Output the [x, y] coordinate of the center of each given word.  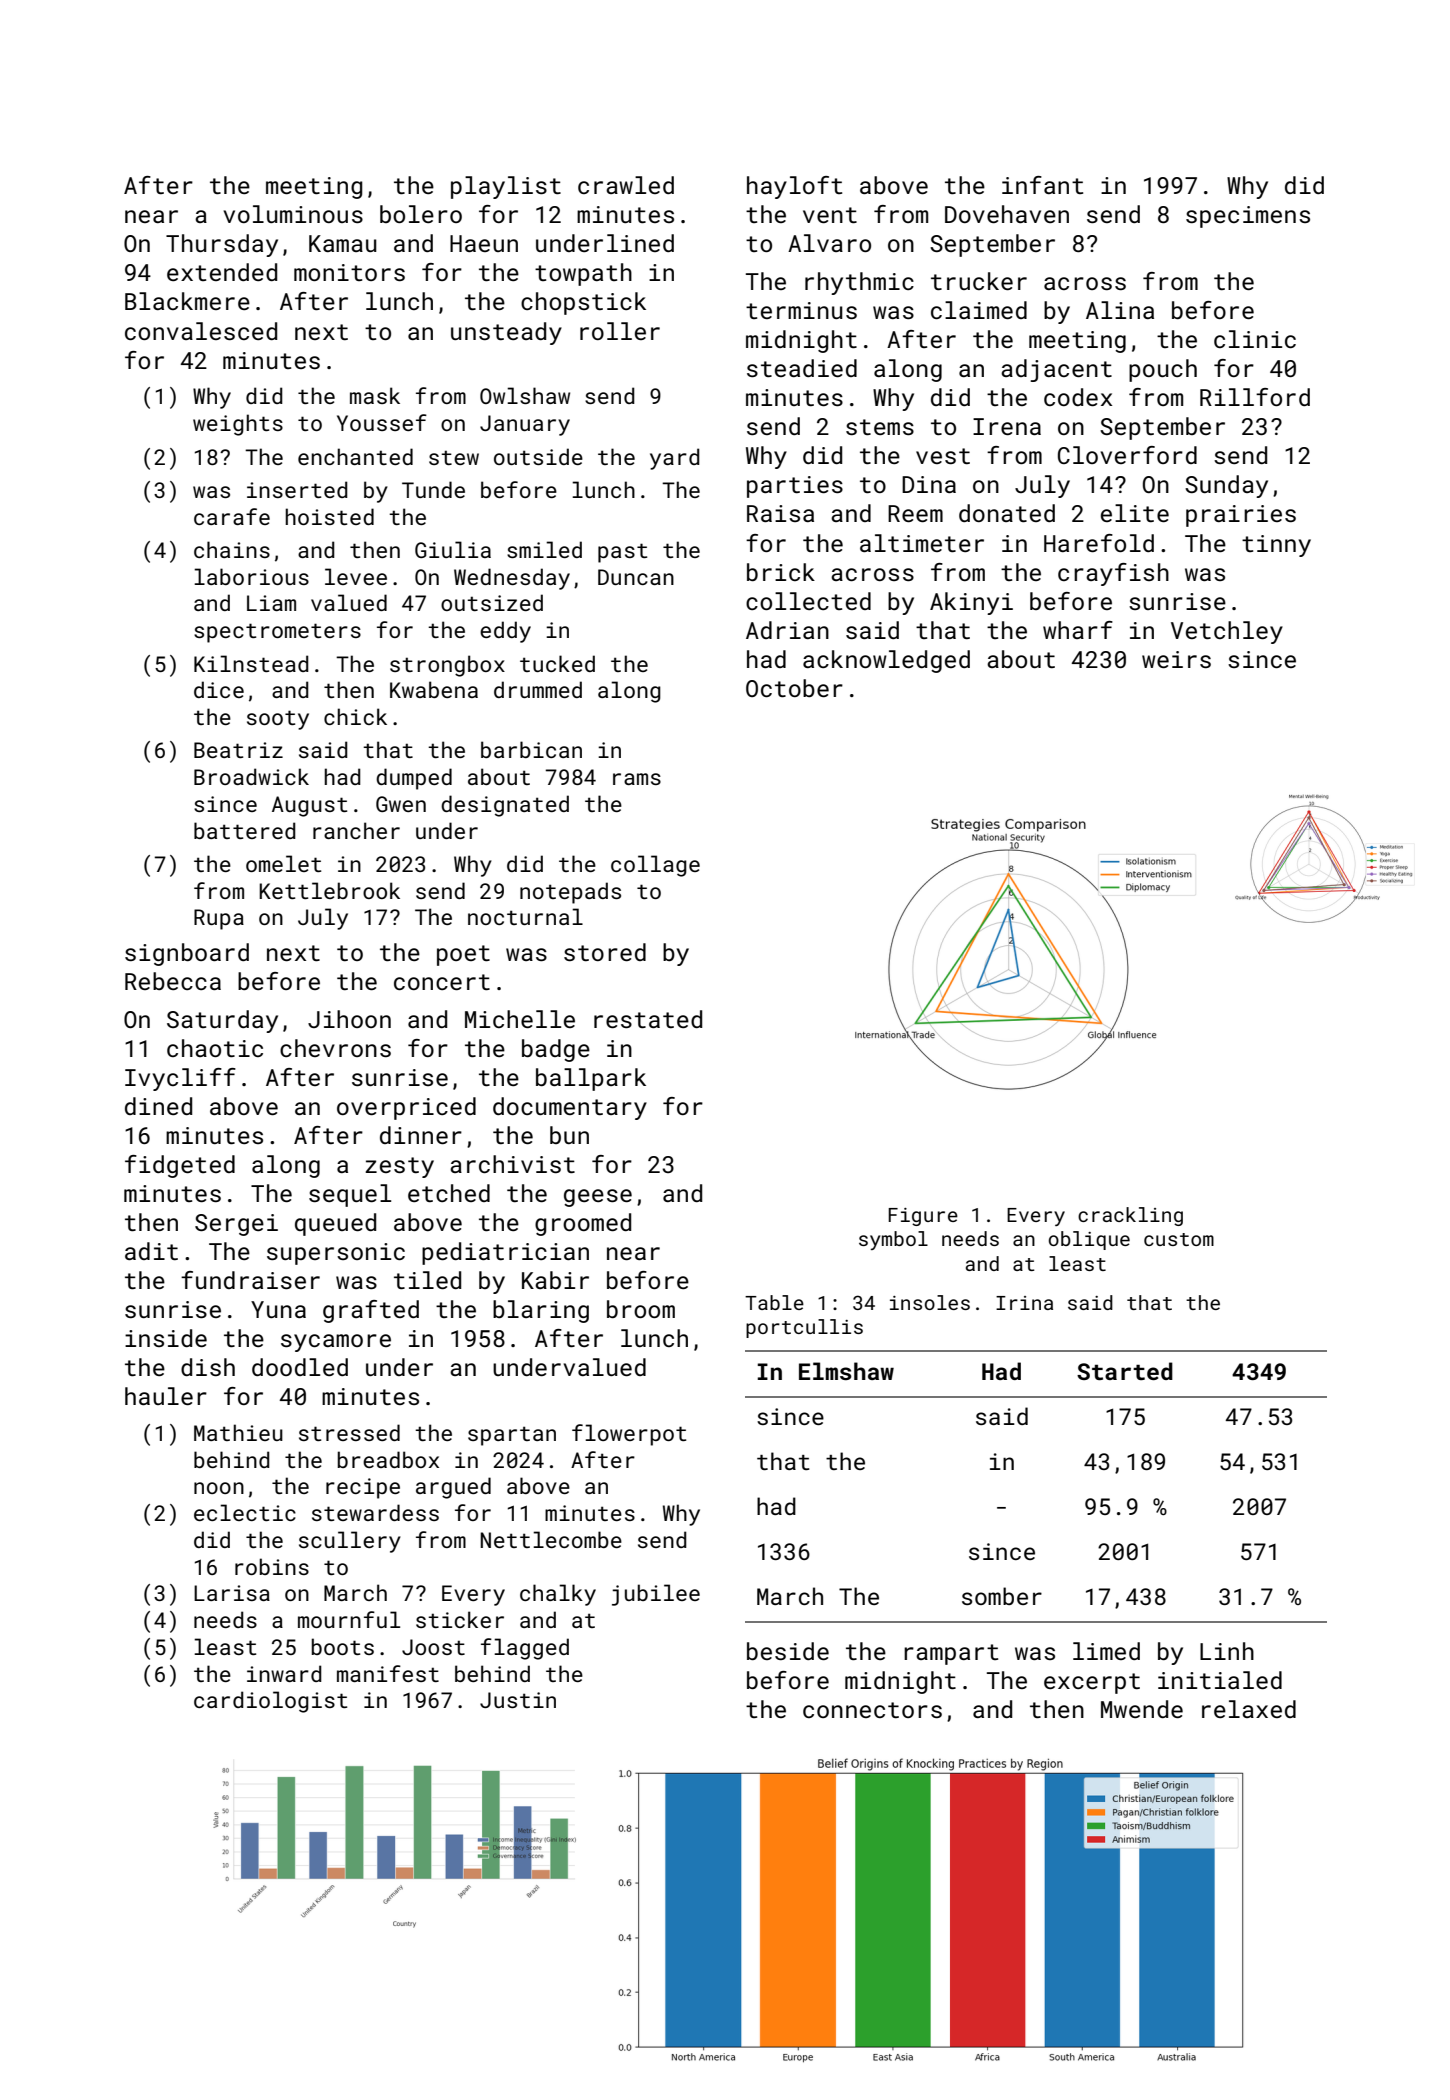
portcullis [804, 1328]
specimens [1248, 217]
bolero [421, 214]
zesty [399, 1167]
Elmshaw [846, 1371]
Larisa [232, 1593]
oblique [1089, 1240]
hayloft [794, 187]
